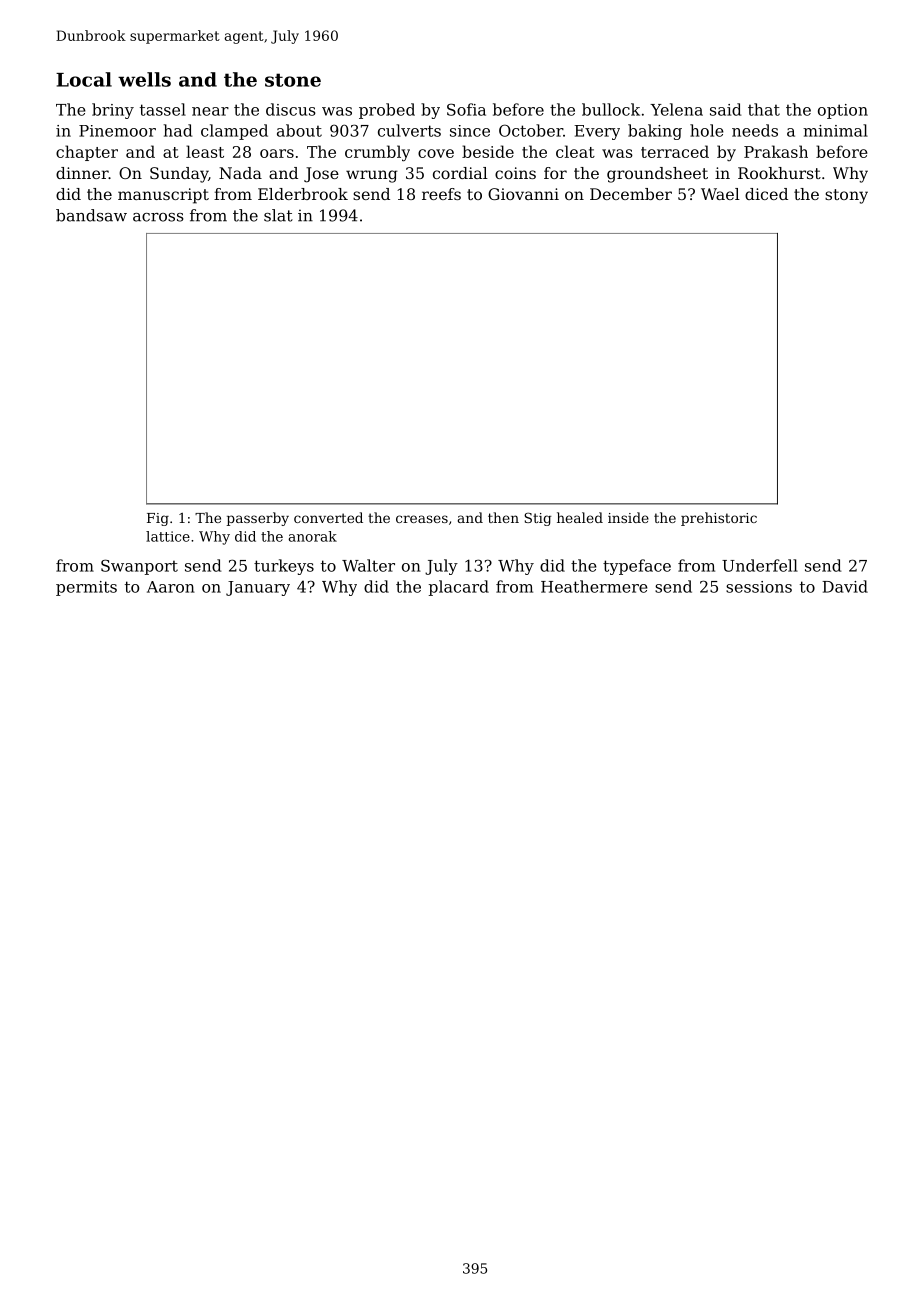 The width and height of the screenshot is (924, 1308). I want to click on healed, so click(580, 517).
